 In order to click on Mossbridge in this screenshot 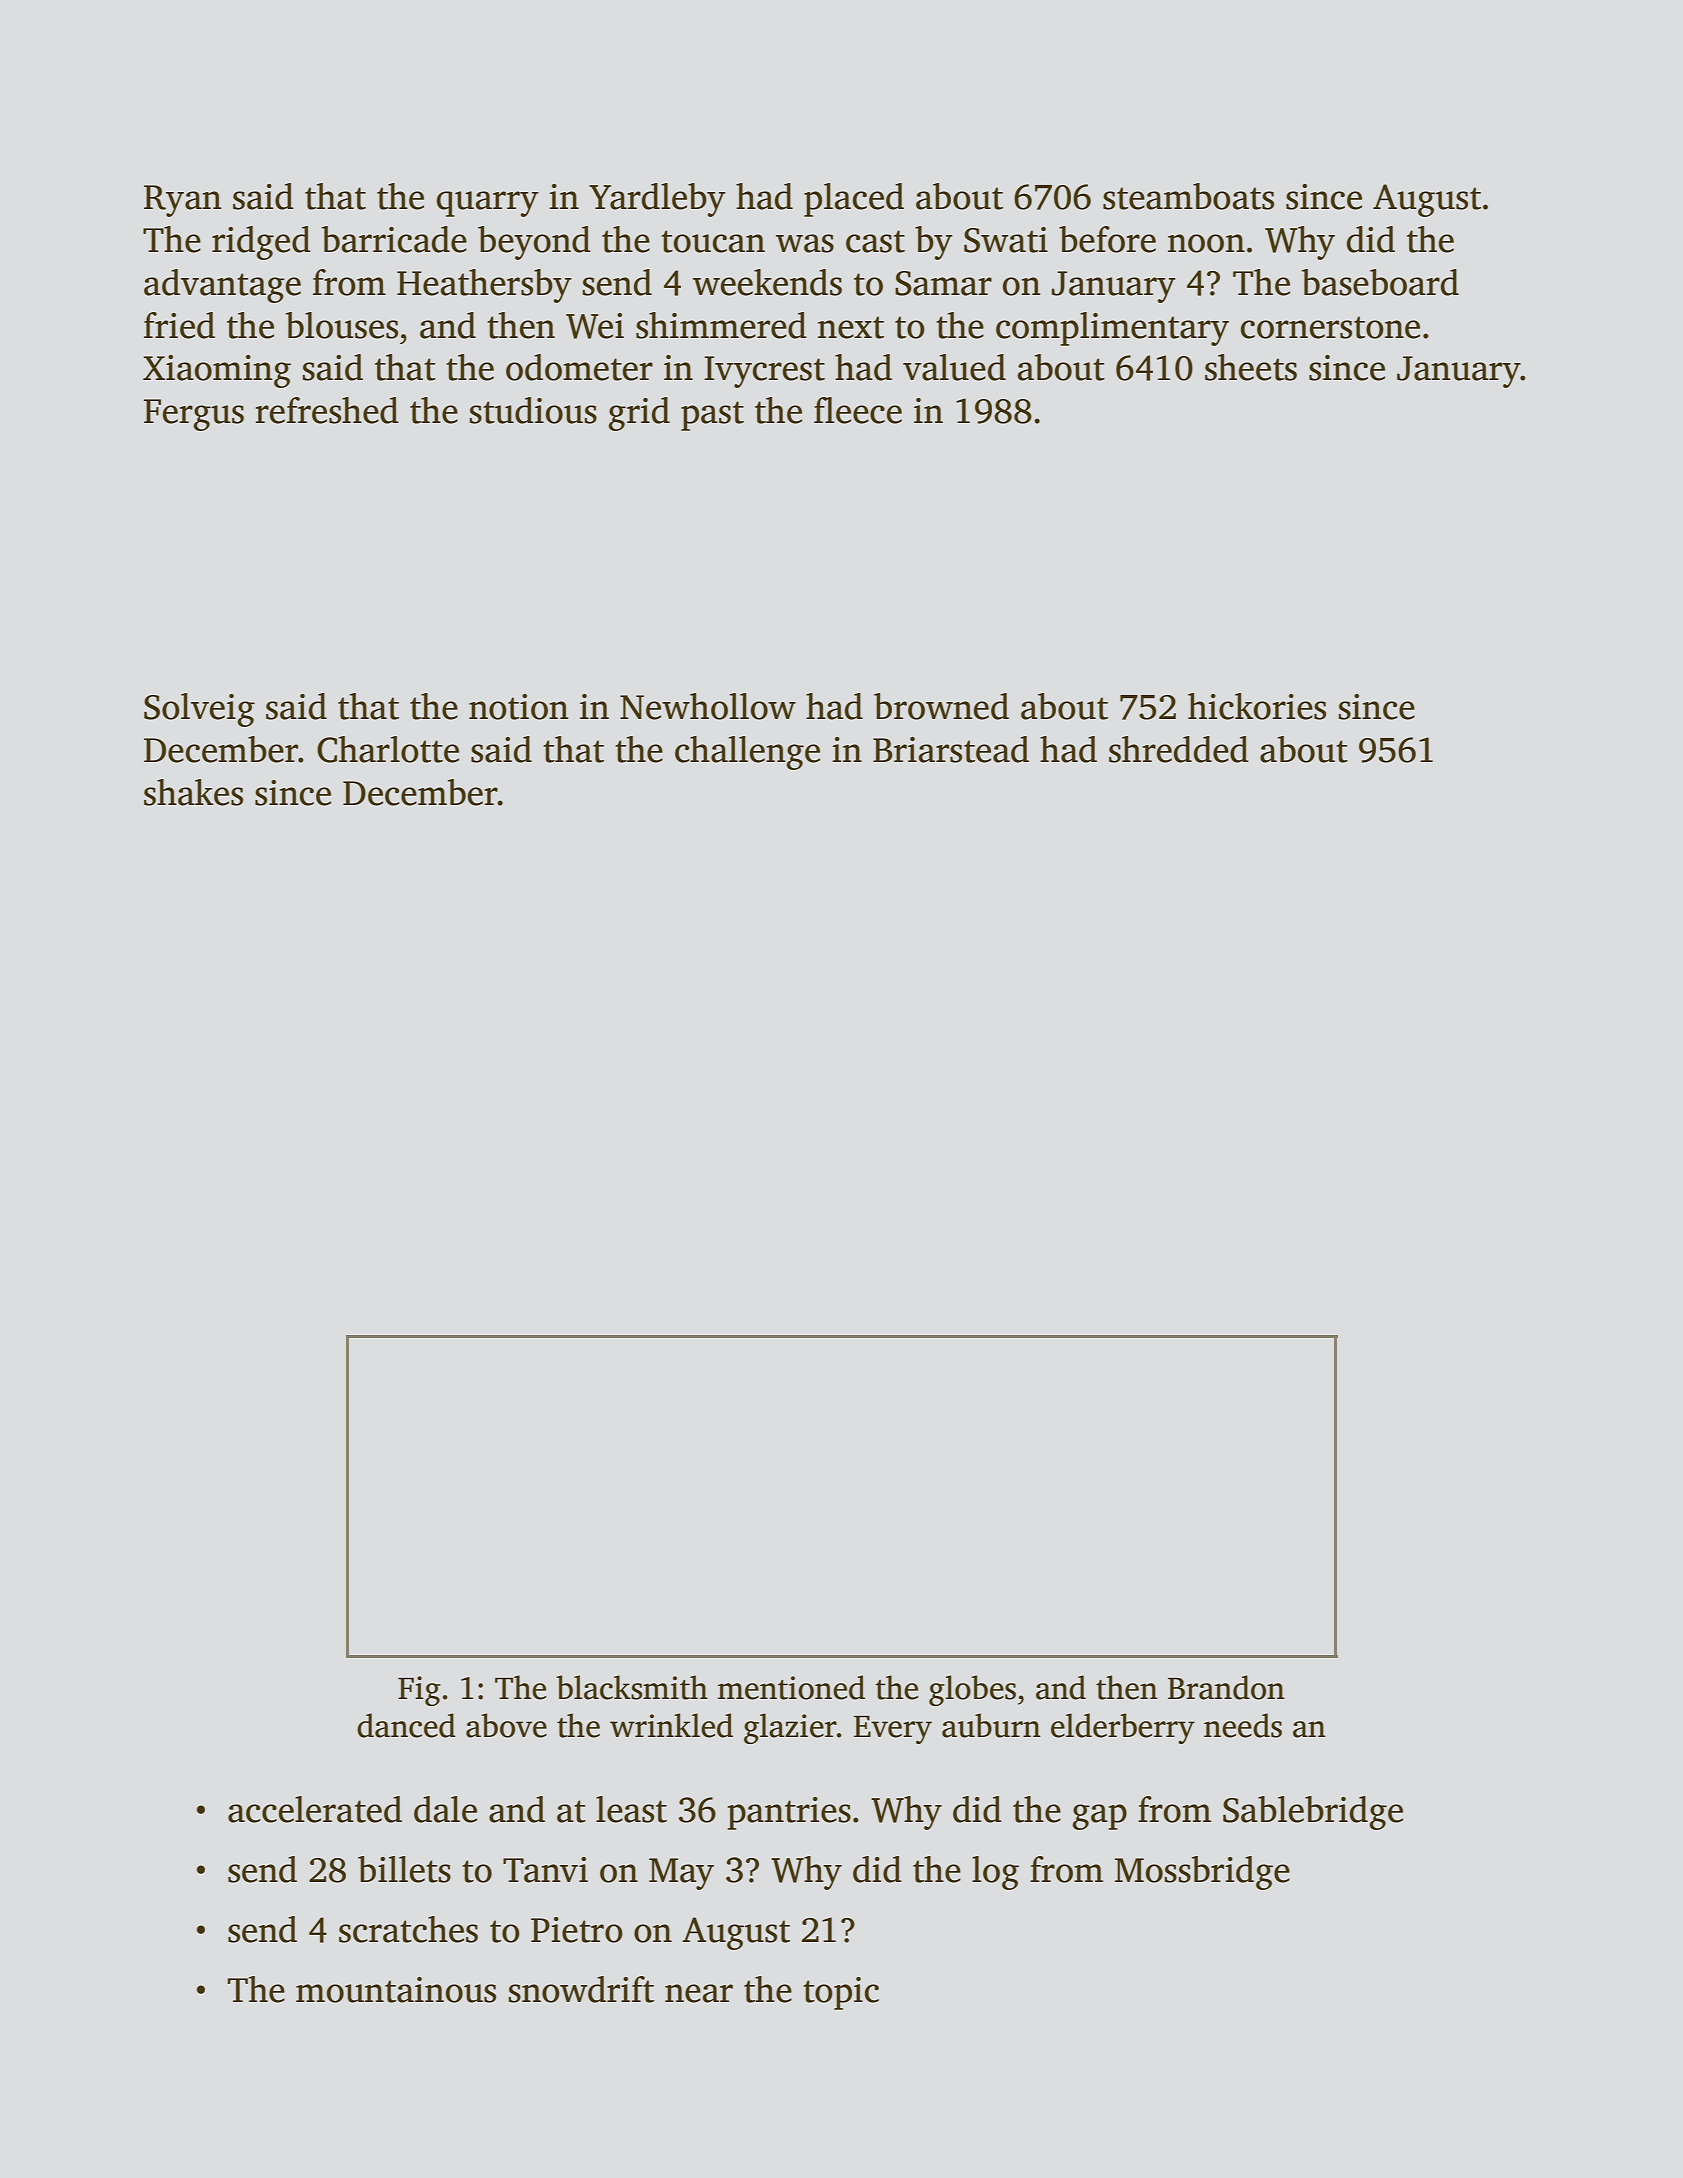, I will do `click(1202, 1873)`.
